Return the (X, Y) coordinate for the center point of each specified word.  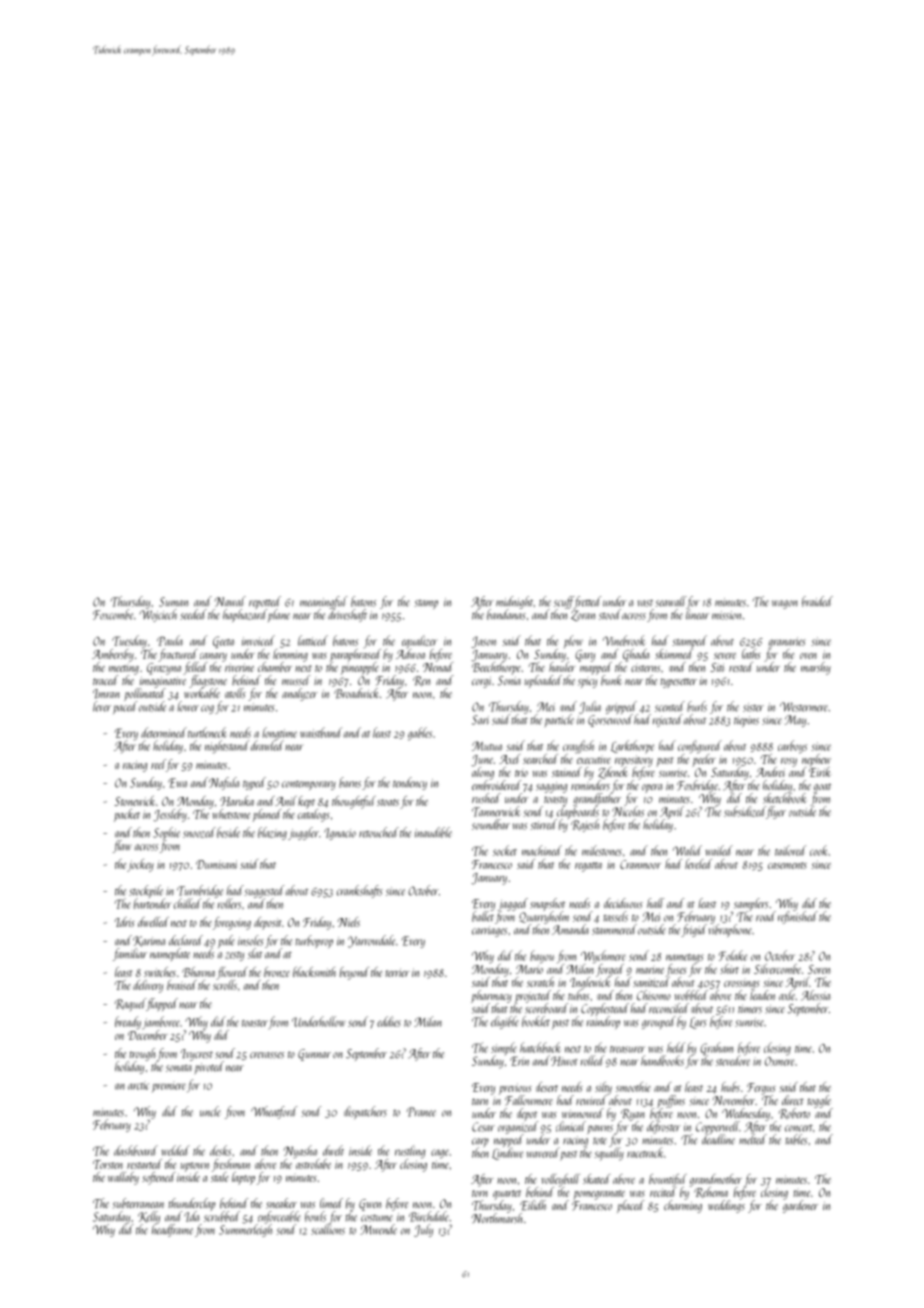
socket (505, 850)
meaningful (323, 602)
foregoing (232, 923)
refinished (798, 917)
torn (480, 1193)
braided (817, 601)
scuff (564, 602)
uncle (210, 1111)
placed (630, 1206)
